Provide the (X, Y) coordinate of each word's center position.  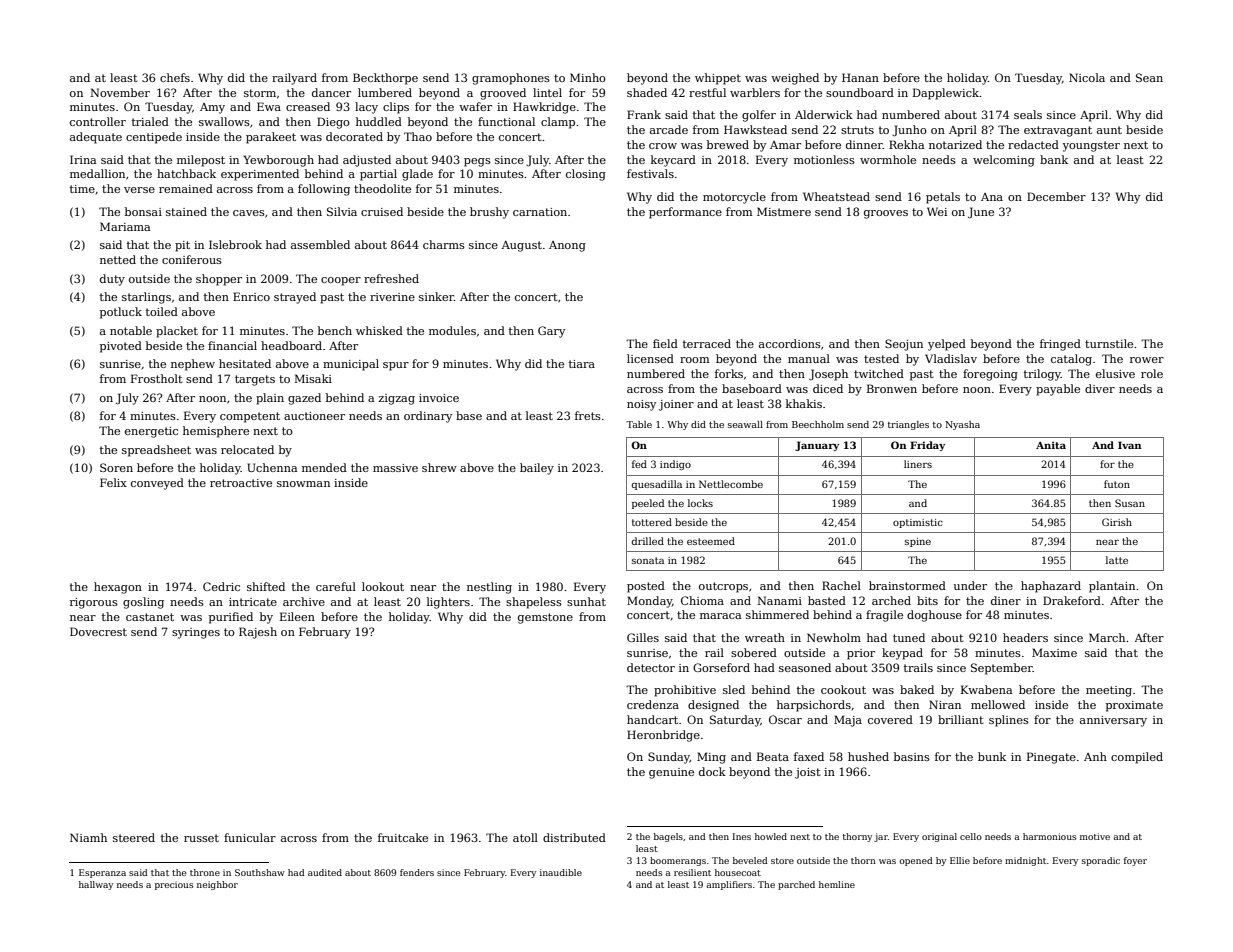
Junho (909, 131)
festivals (650, 173)
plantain (1112, 587)
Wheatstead (836, 196)
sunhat (586, 601)
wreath (765, 637)
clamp (558, 123)
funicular (250, 837)
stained (186, 211)
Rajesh (258, 633)
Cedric (221, 586)
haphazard (1051, 587)
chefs (175, 77)
